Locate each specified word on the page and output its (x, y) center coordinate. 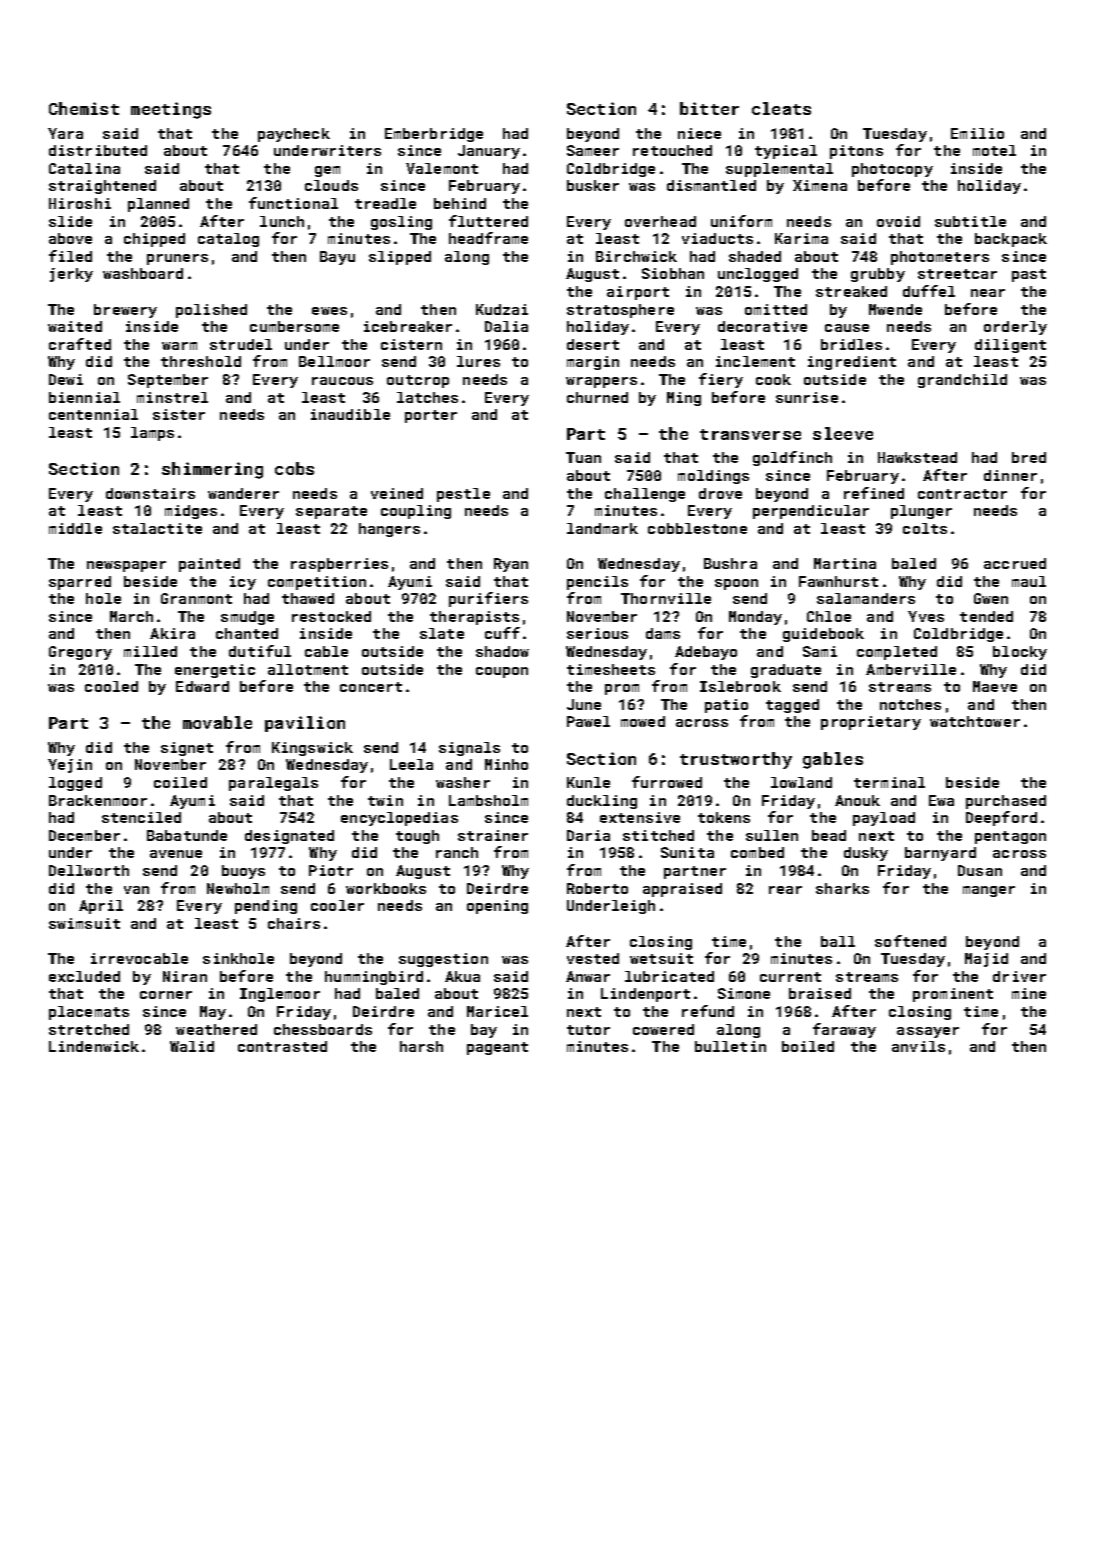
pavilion (305, 724)
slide (70, 221)
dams (663, 633)
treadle (385, 203)
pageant (497, 1048)
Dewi (66, 379)
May (213, 1013)
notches (910, 704)
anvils (918, 1046)
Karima (801, 238)
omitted (776, 309)
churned (597, 397)
